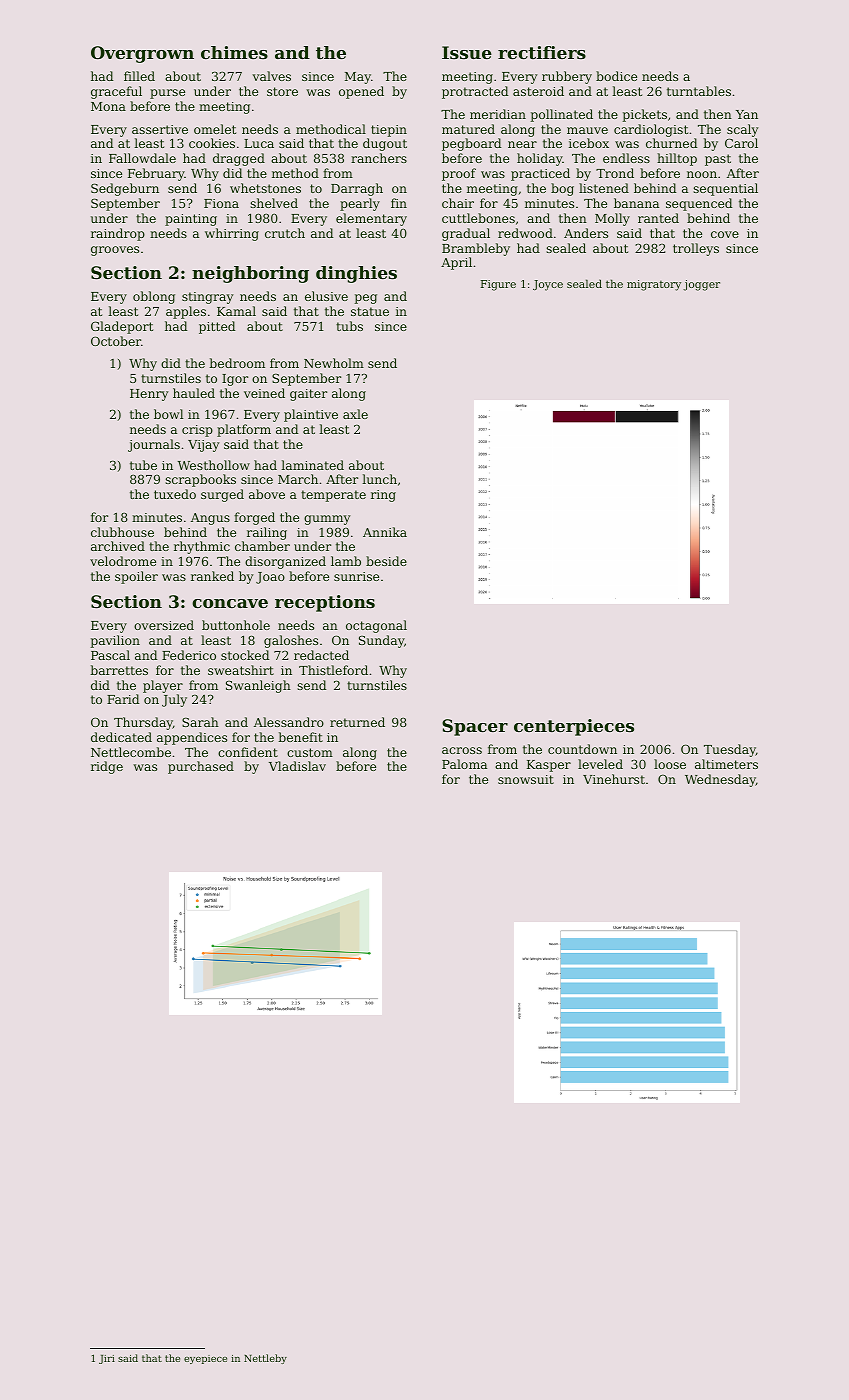 The height and width of the screenshot is (1400, 849). Describe the element at coordinates (587, 130) in the screenshot. I see `mauve` at that location.
